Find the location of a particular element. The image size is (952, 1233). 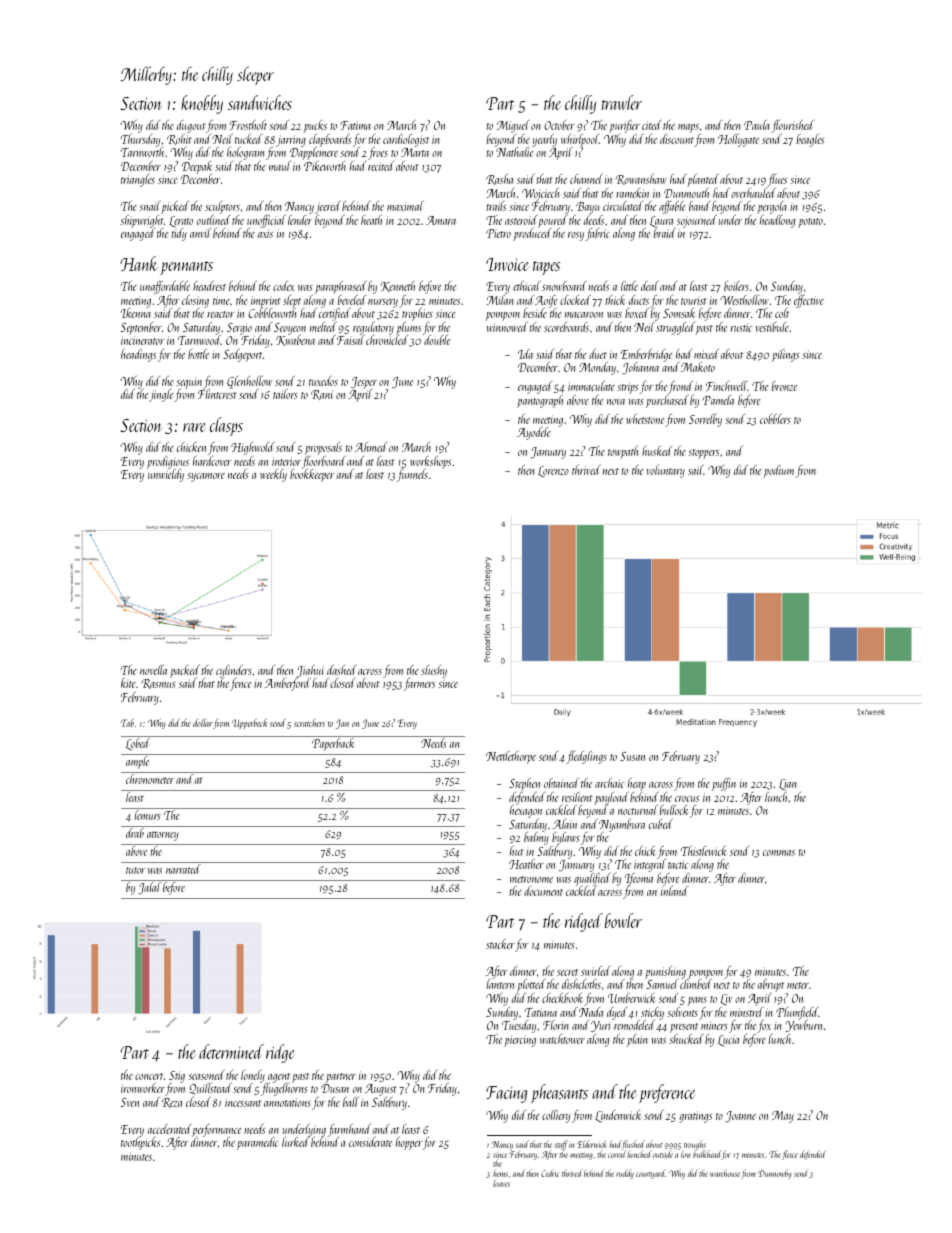

lurked is located at coordinates (295, 1142).
